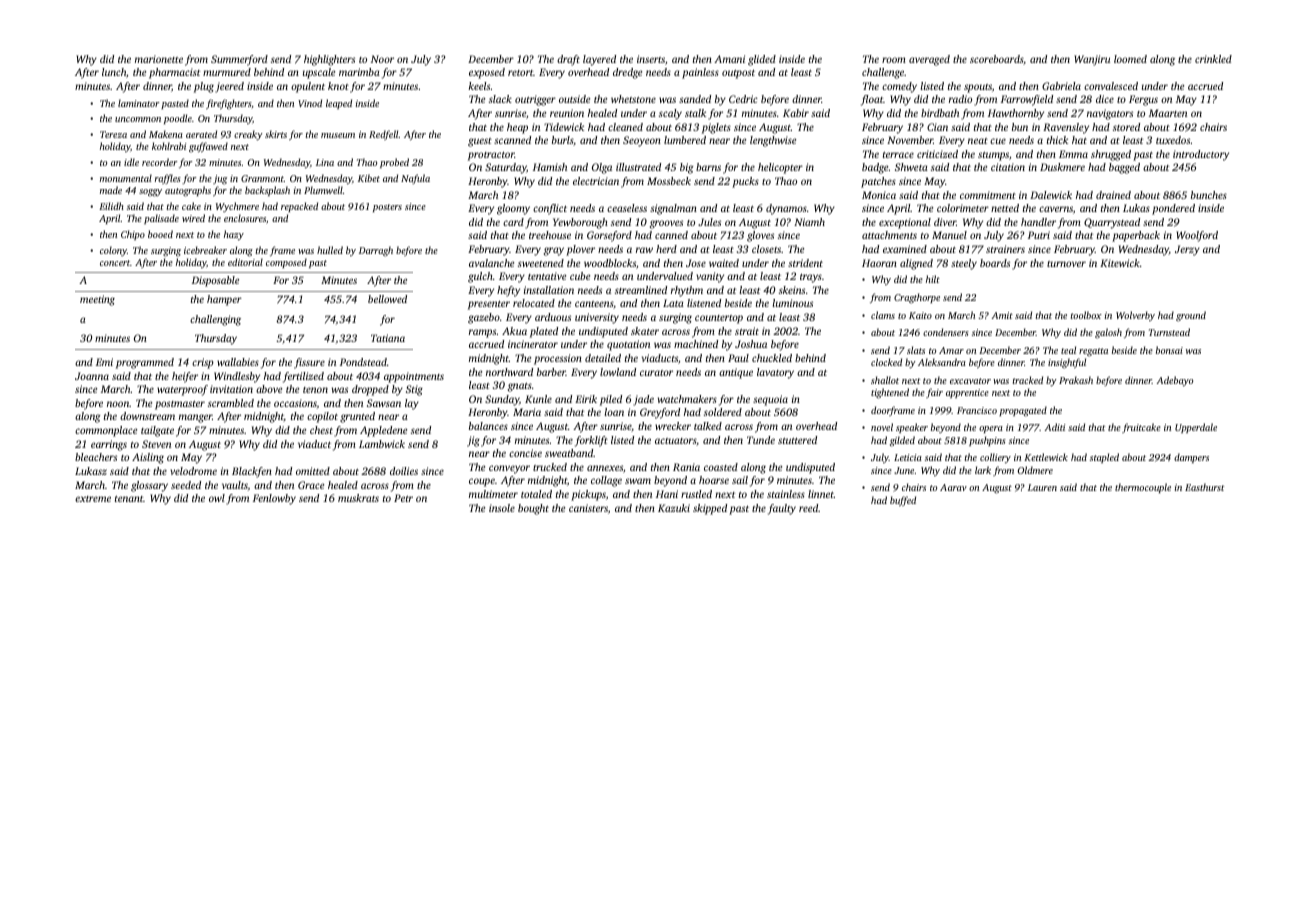 The image size is (1308, 924). I want to click on lunch, so click(114, 72).
